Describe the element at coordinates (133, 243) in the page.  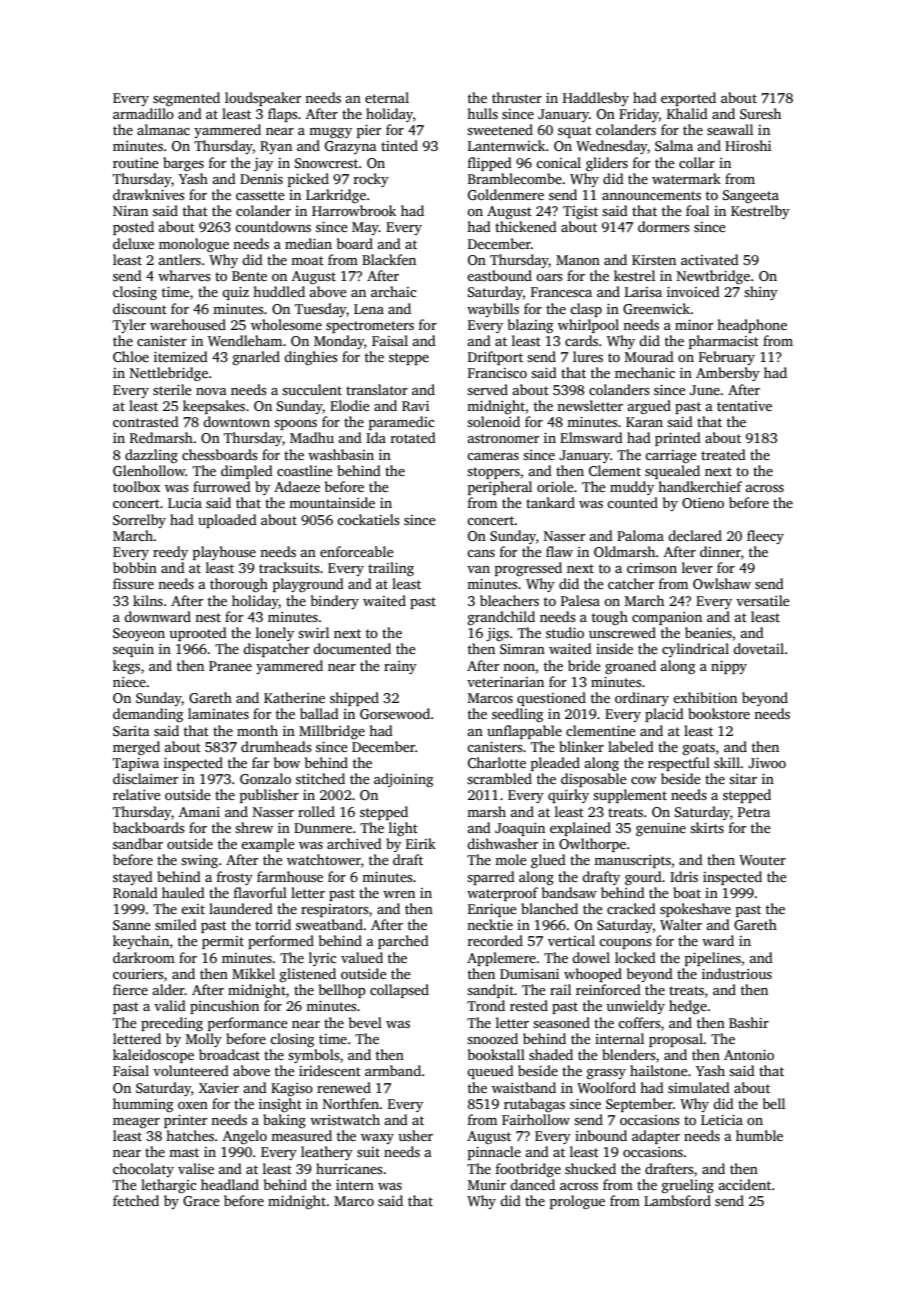
I see `deluxe` at that location.
